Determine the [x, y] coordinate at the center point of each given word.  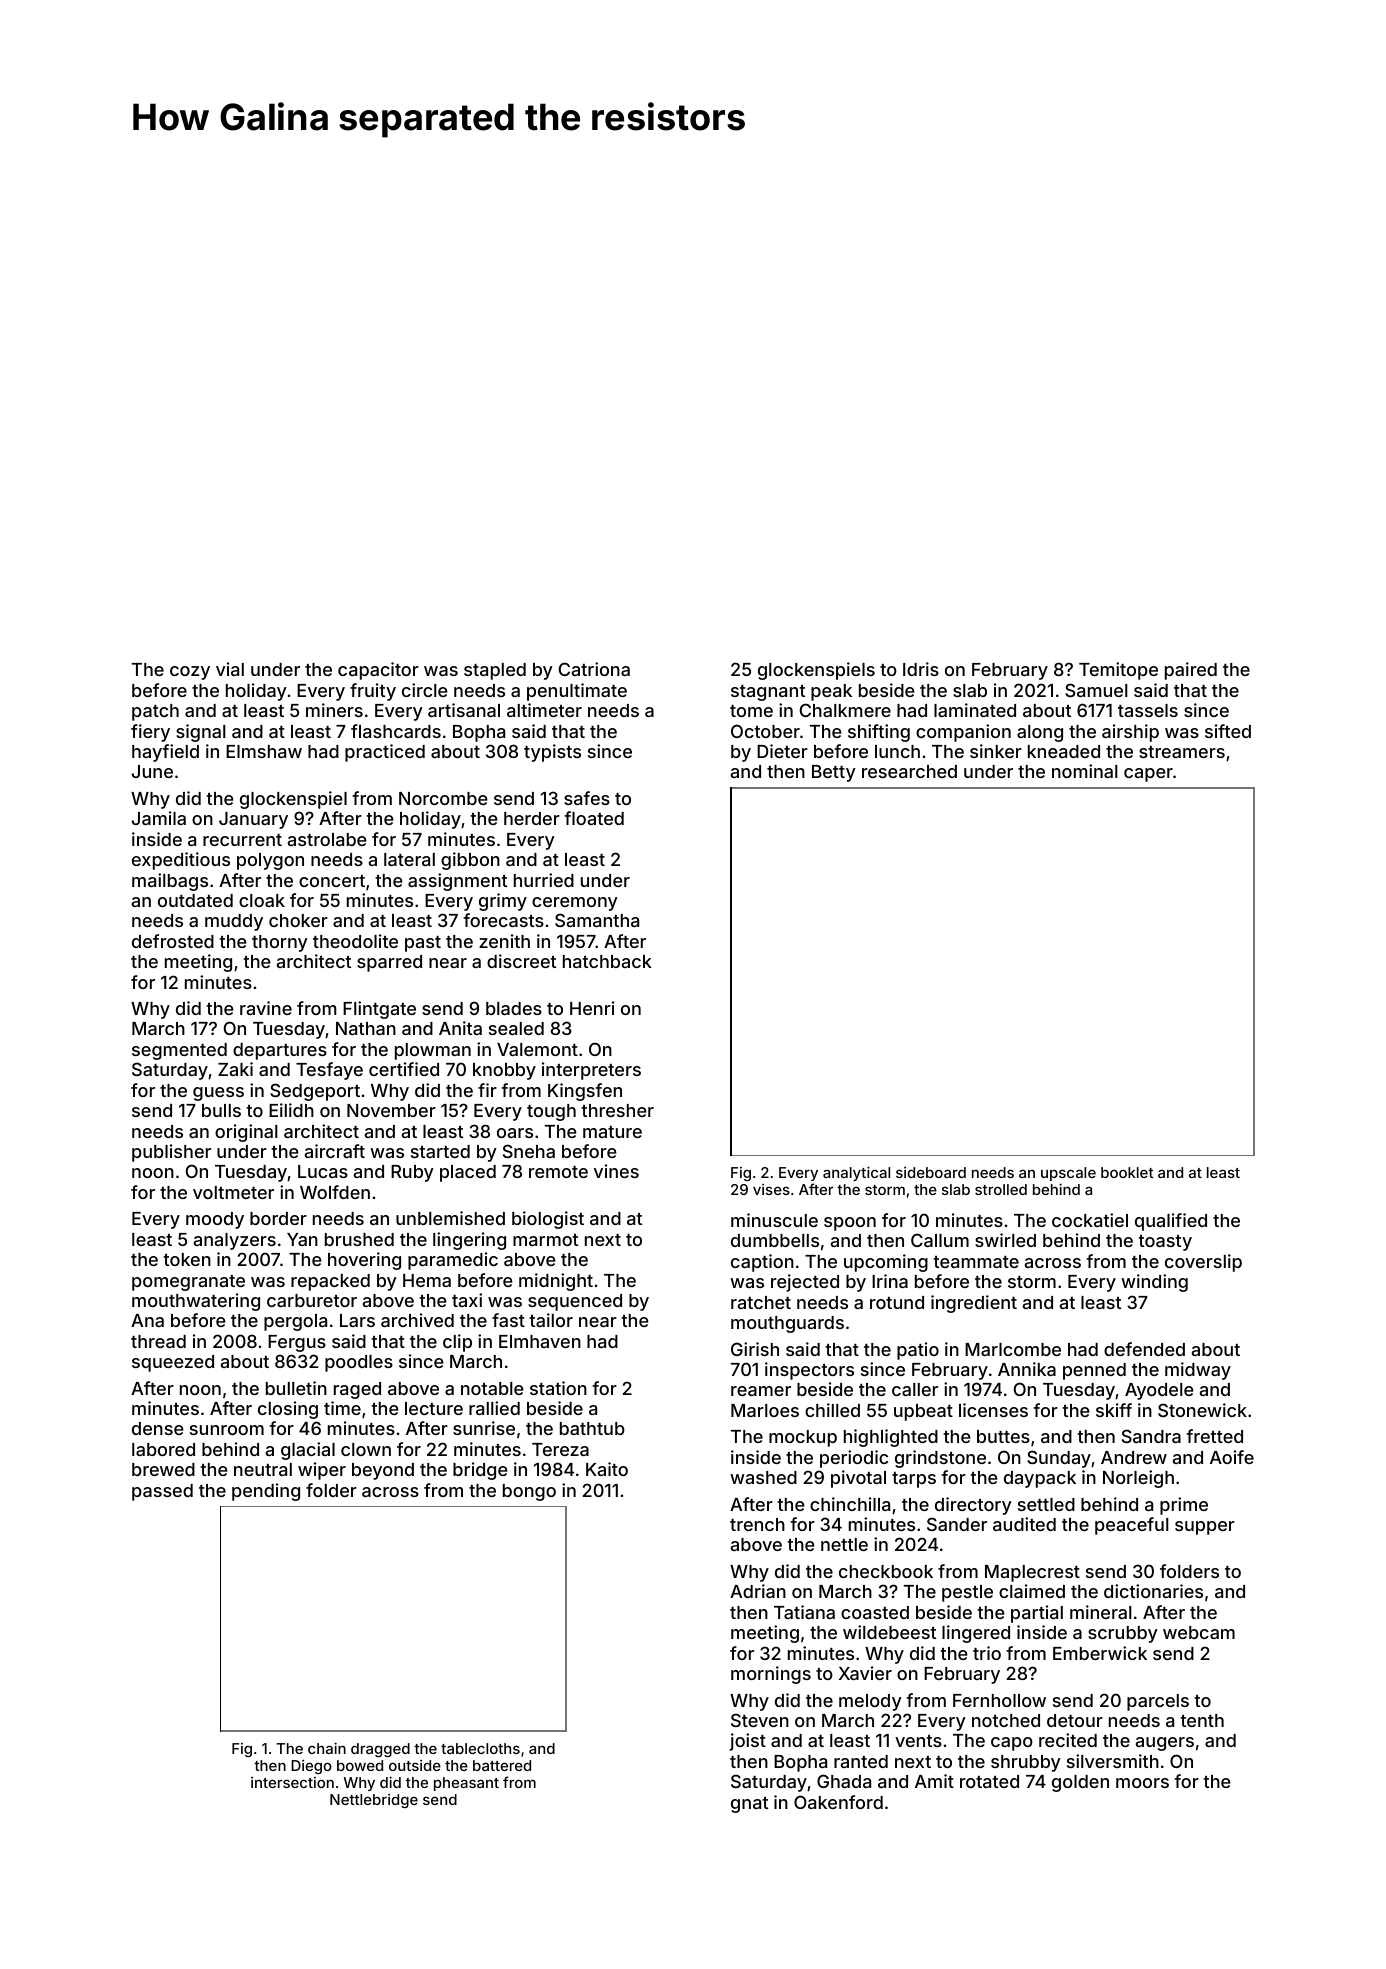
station [558, 1388]
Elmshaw [264, 751]
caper [1148, 775]
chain [327, 1748]
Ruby [412, 1173]
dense [158, 1428]
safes [587, 798]
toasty [1165, 1243]
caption [762, 1263]
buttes [1003, 1436]
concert [332, 881]
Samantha [597, 920]
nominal [1085, 771]
